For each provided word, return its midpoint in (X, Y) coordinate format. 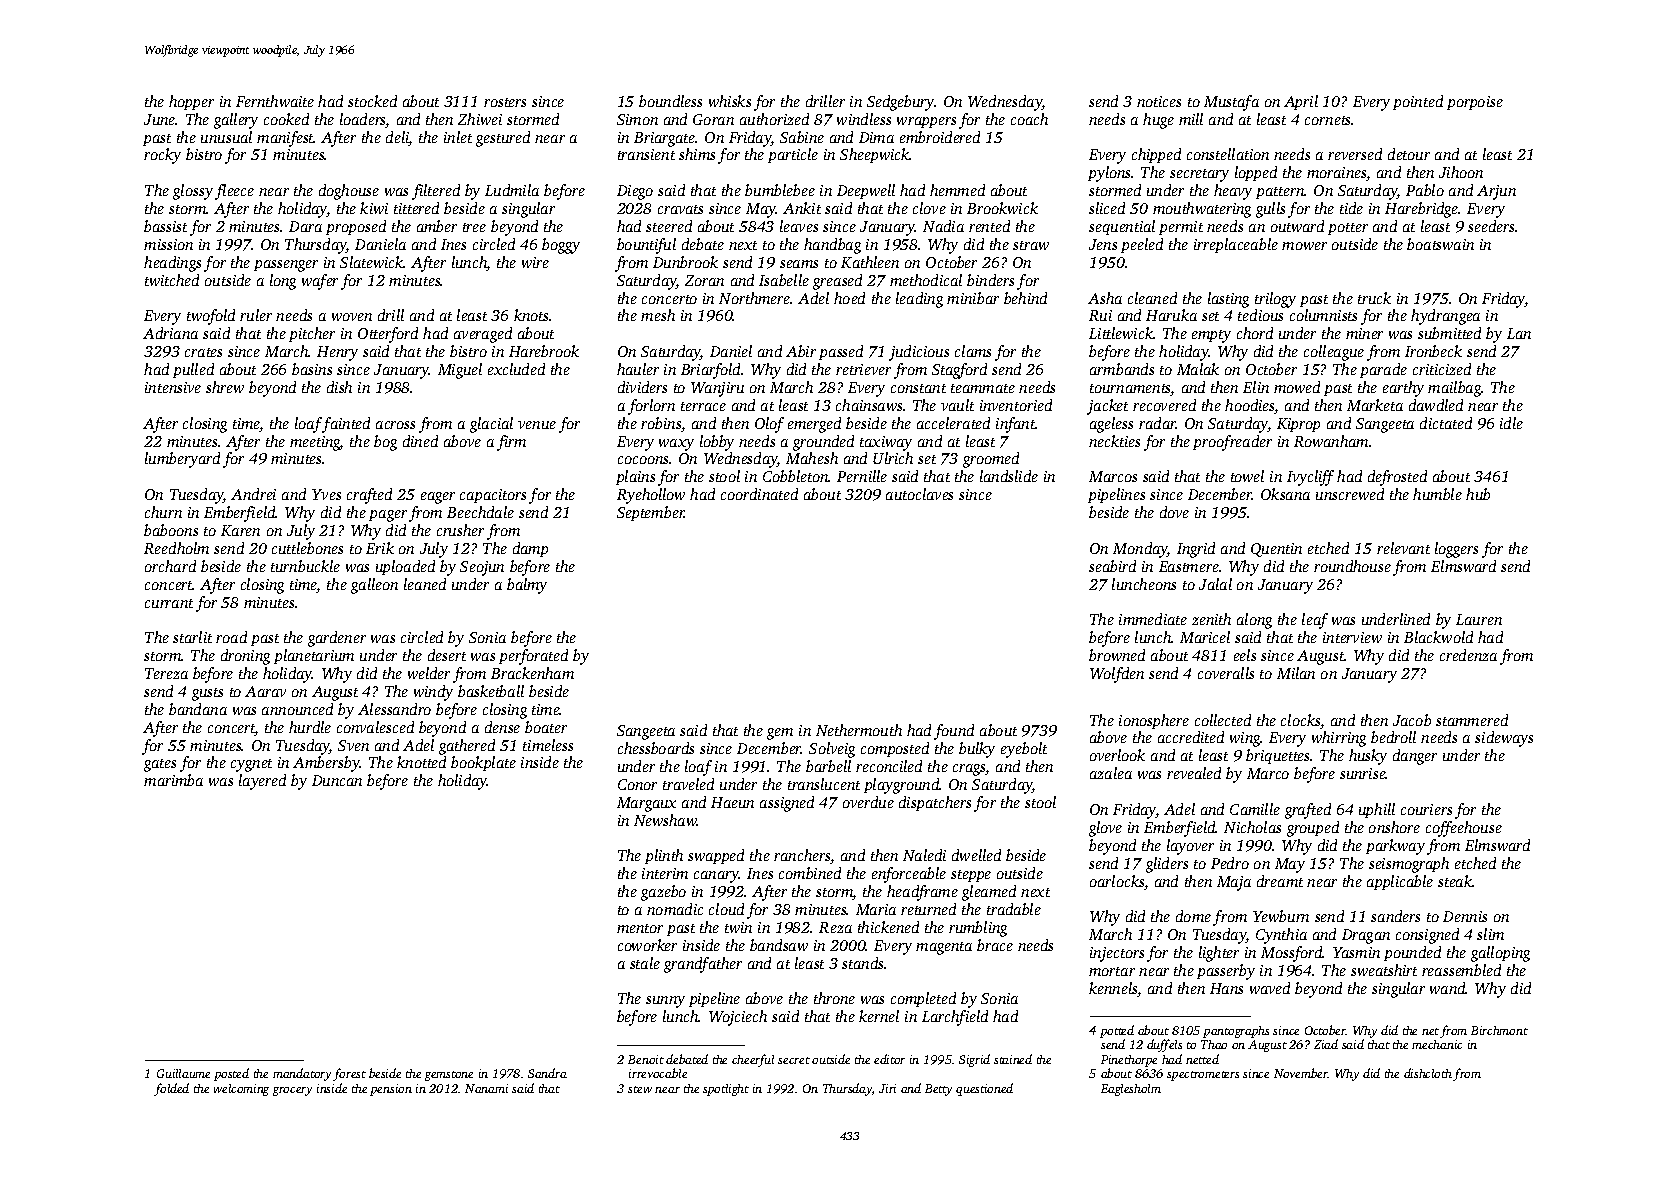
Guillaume (183, 1073)
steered (669, 226)
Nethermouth (859, 730)
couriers (1426, 809)
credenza (1468, 655)
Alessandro (394, 709)
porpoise (1475, 103)
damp (530, 549)
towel (1247, 476)
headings (172, 264)
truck (1374, 298)
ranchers (802, 856)
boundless (670, 101)
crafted (369, 496)
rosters (505, 102)
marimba (173, 780)
